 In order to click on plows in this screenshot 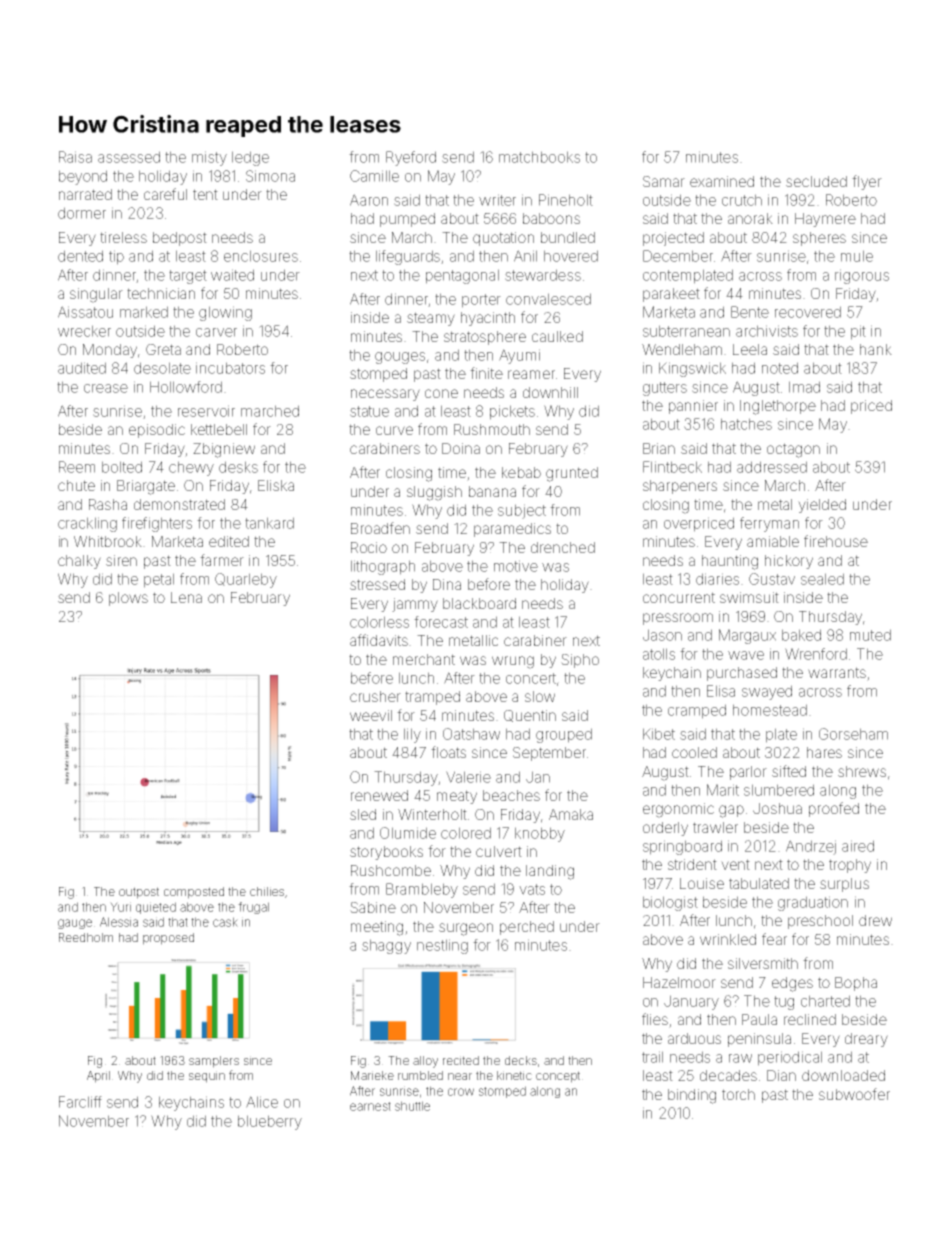, I will do `click(128, 599)`.
